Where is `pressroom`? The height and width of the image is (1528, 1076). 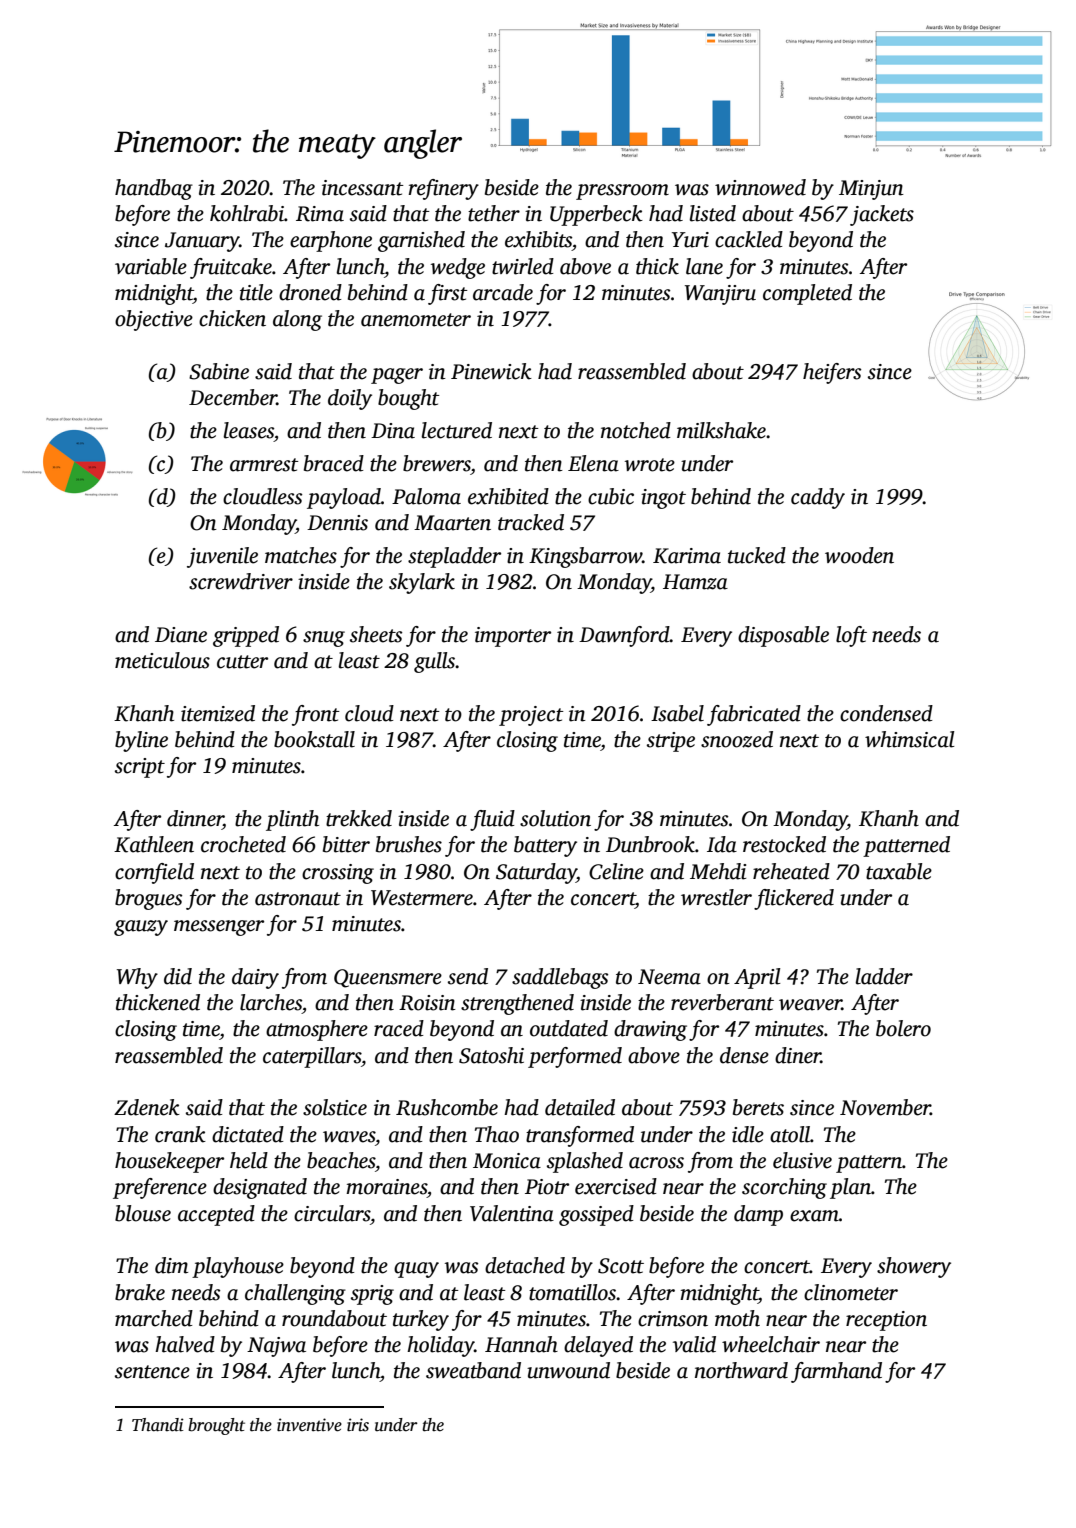
pressroom is located at coordinates (622, 192).
